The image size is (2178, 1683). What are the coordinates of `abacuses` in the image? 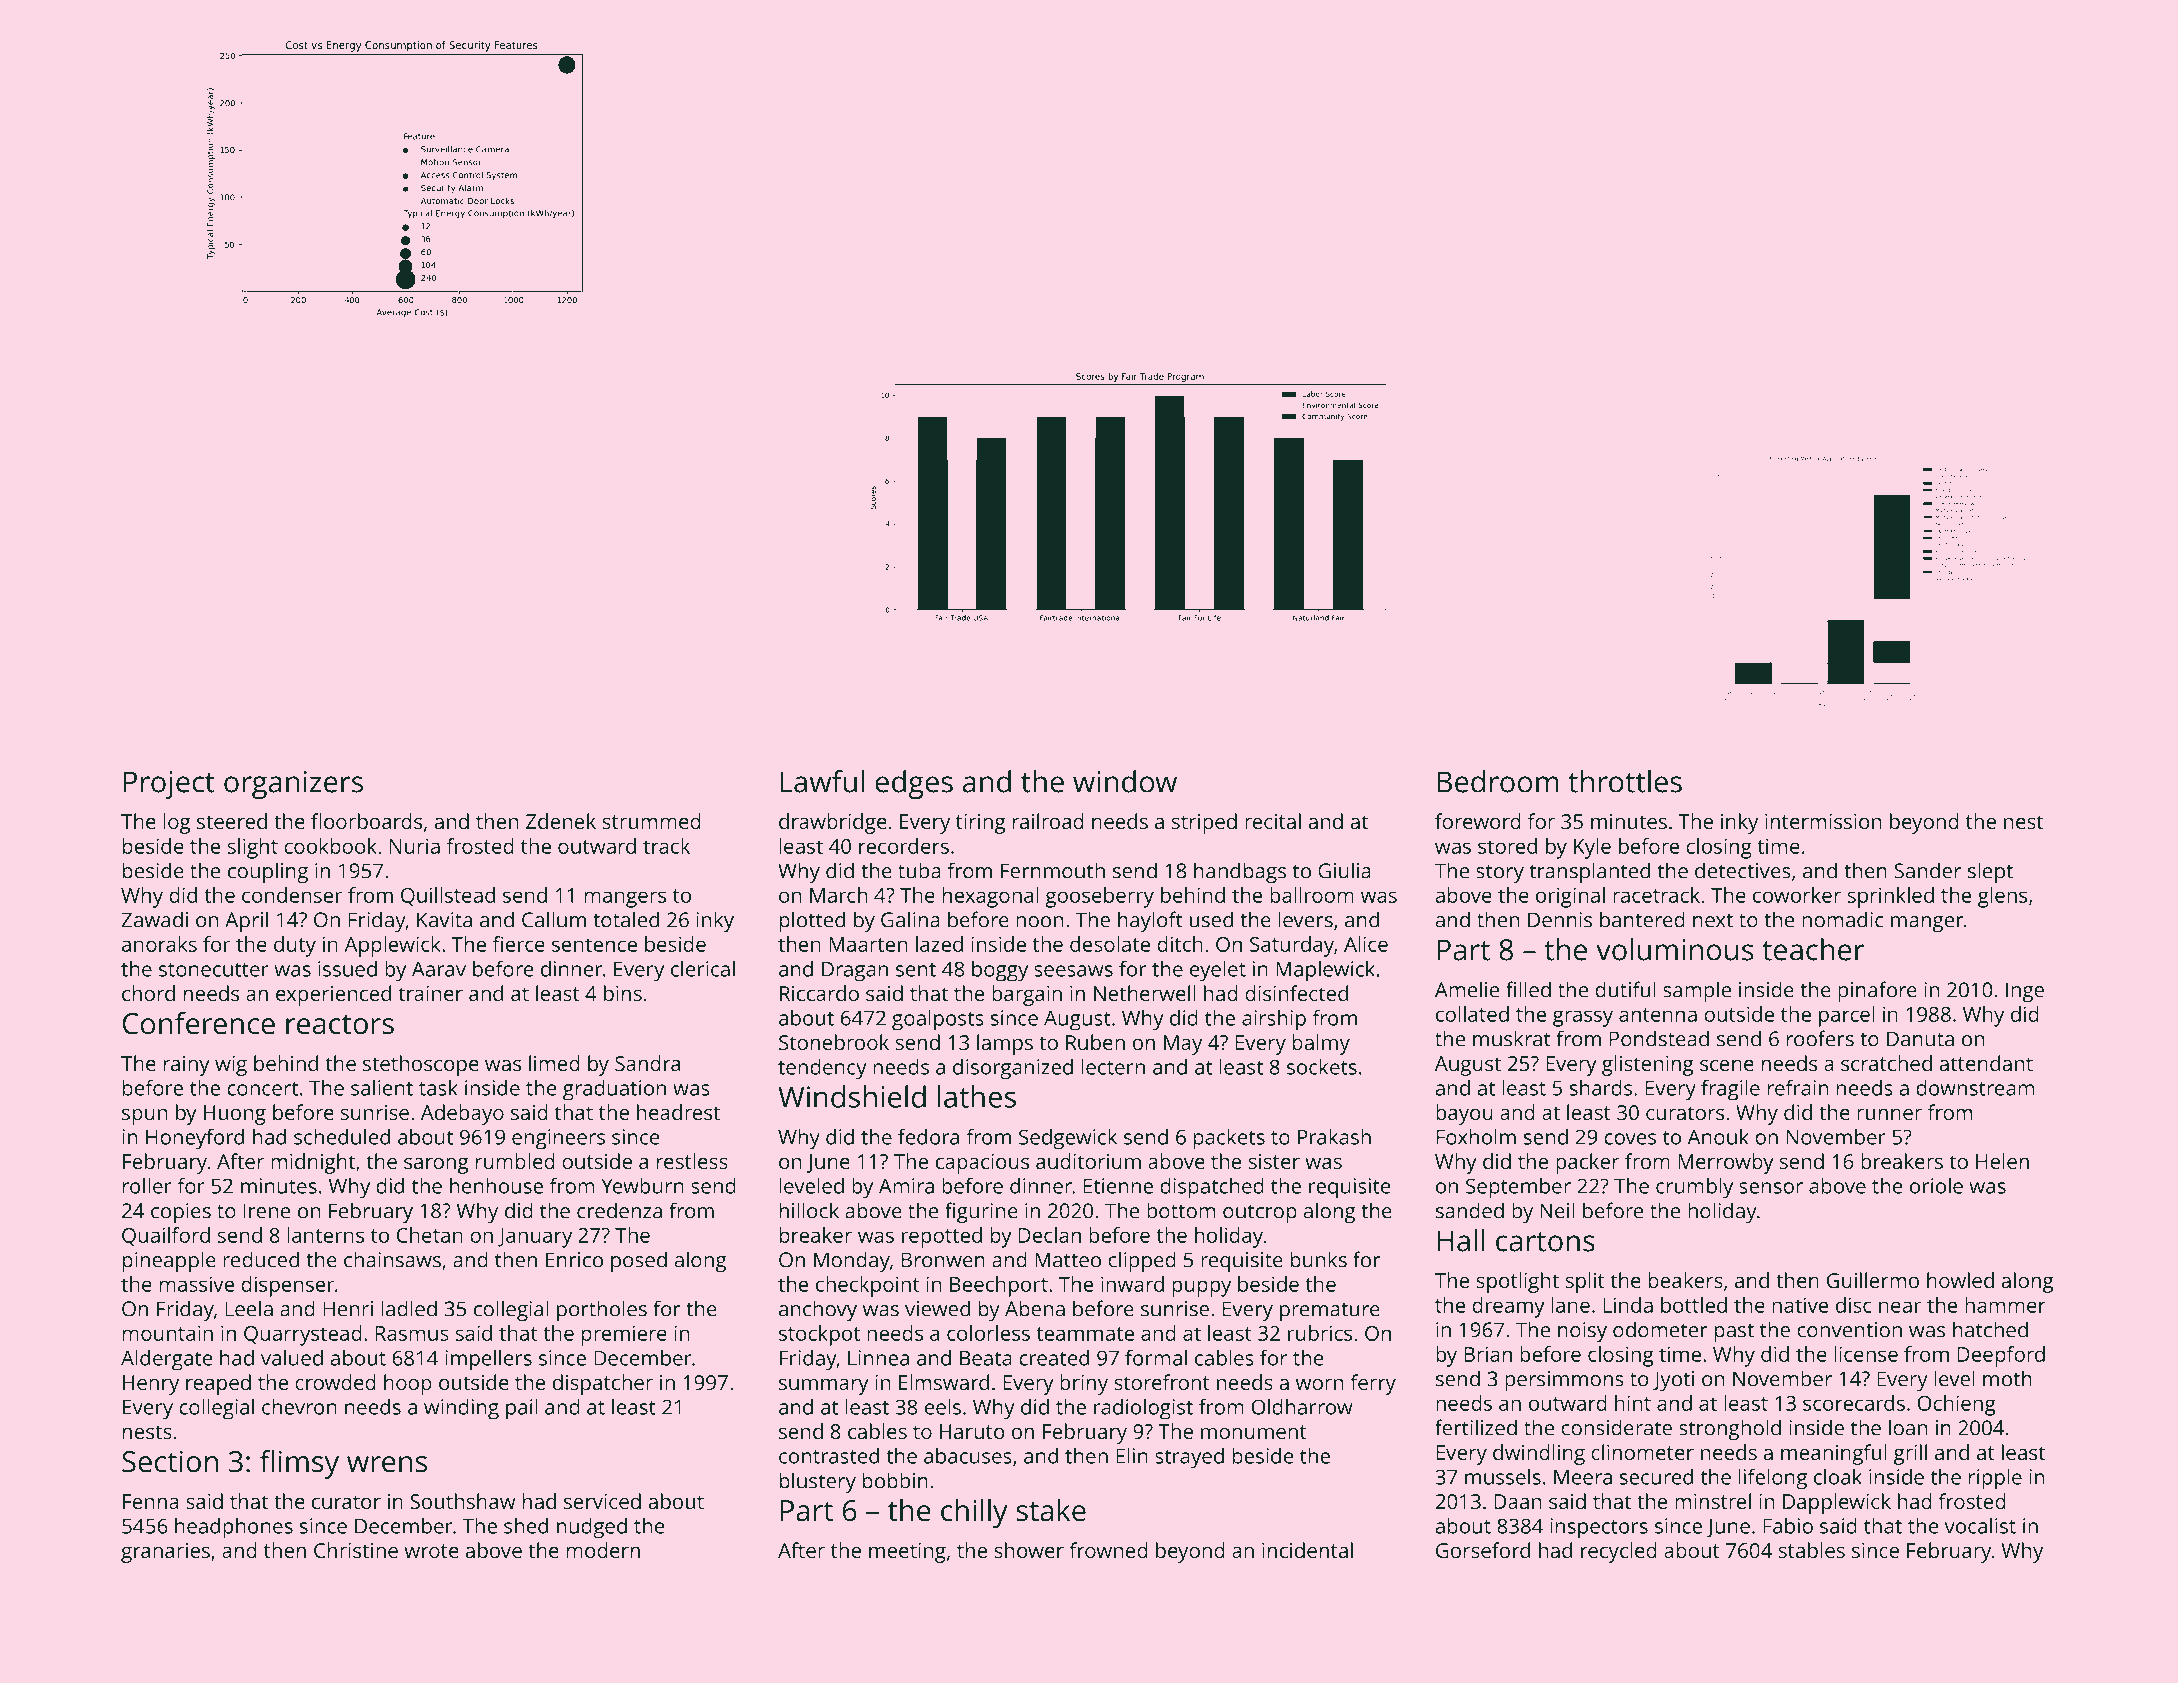 It's located at (968, 1456).
